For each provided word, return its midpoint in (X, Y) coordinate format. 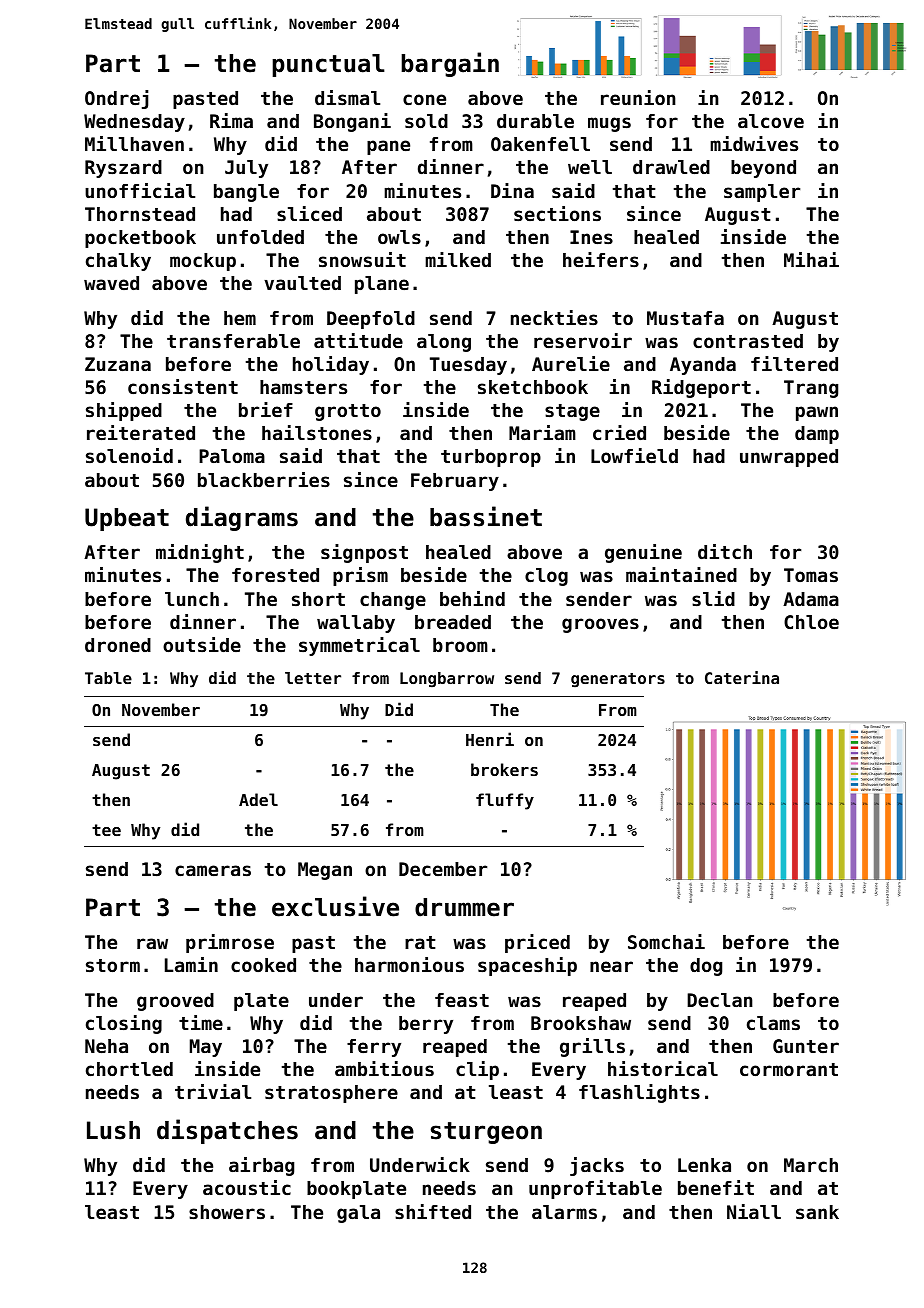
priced (537, 943)
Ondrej (116, 99)
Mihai (811, 259)
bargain (450, 64)
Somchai (666, 941)
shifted (433, 1211)
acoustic (247, 1187)
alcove (771, 121)
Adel (258, 799)
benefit (716, 1187)
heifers (601, 260)
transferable (233, 341)
